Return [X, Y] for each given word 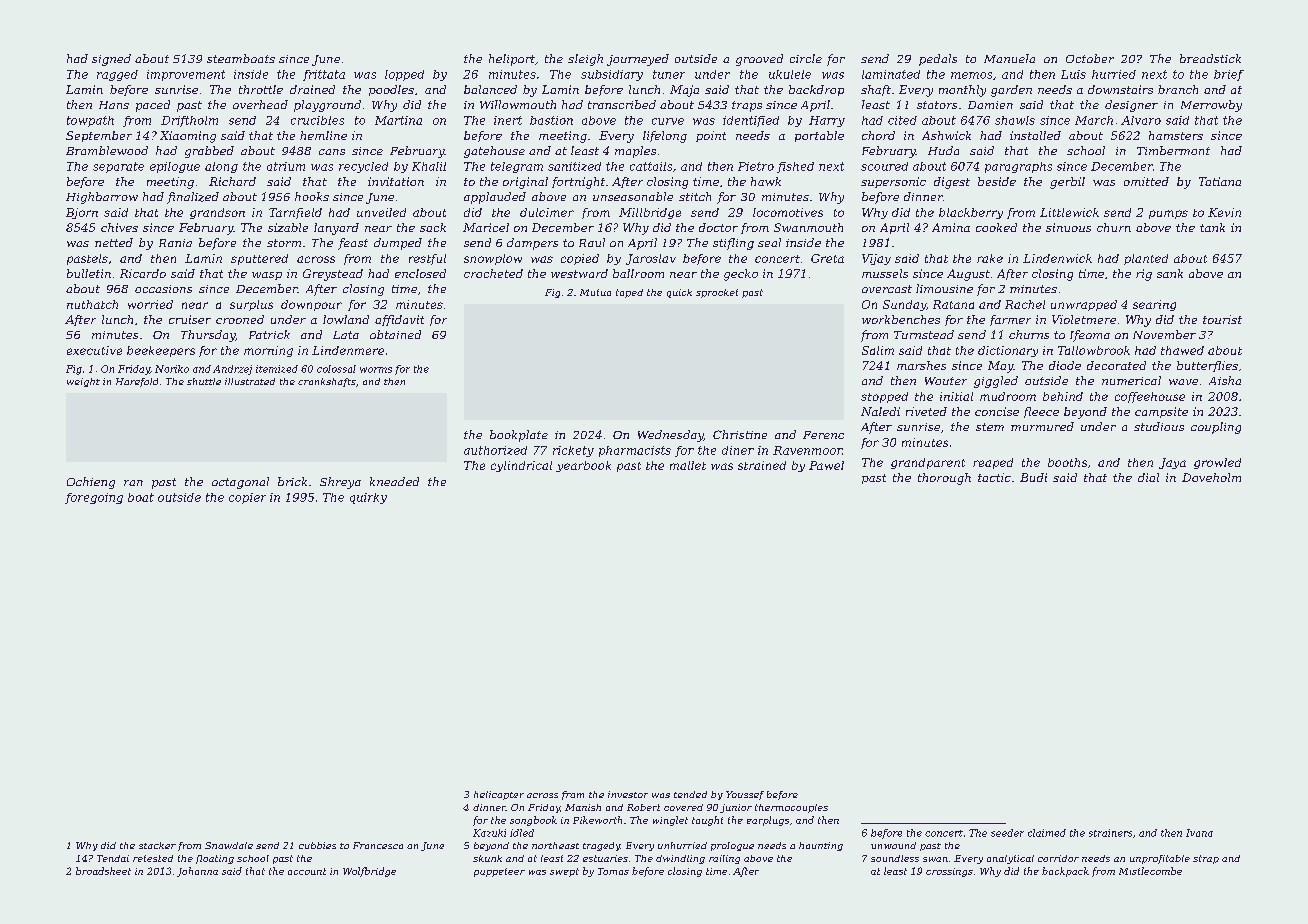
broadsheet [103, 871]
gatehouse [494, 152]
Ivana [1199, 833]
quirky [368, 498]
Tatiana [1220, 181]
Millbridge [650, 213]
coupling [1216, 428]
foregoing [94, 498]
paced [153, 106]
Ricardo [143, 273]
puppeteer [499, 872]
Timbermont [1173, 150]
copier [247, 498]
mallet [688, 465]
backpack [1065, 872]
